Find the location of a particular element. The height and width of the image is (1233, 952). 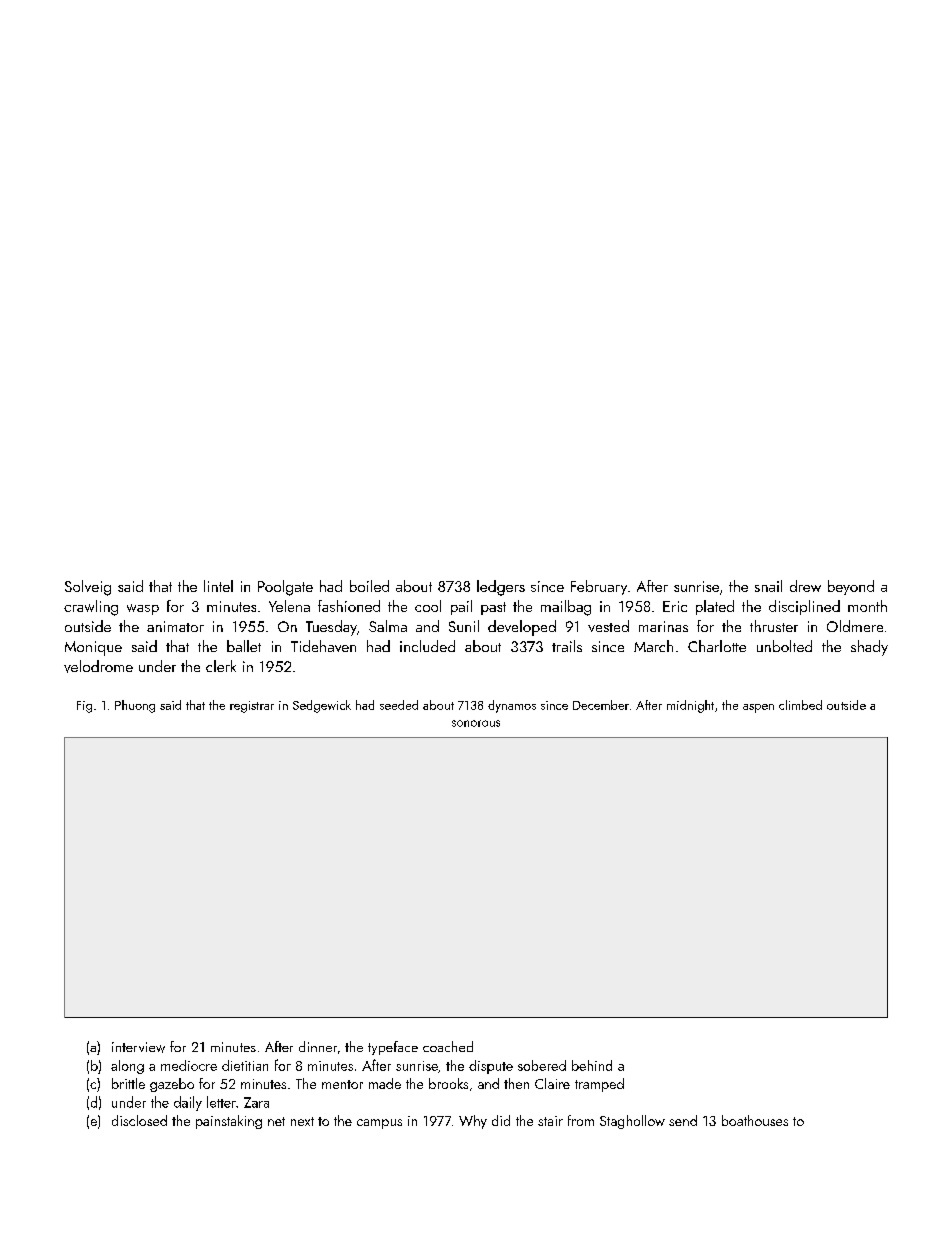

behind is located at coordinates (592, 1065).
